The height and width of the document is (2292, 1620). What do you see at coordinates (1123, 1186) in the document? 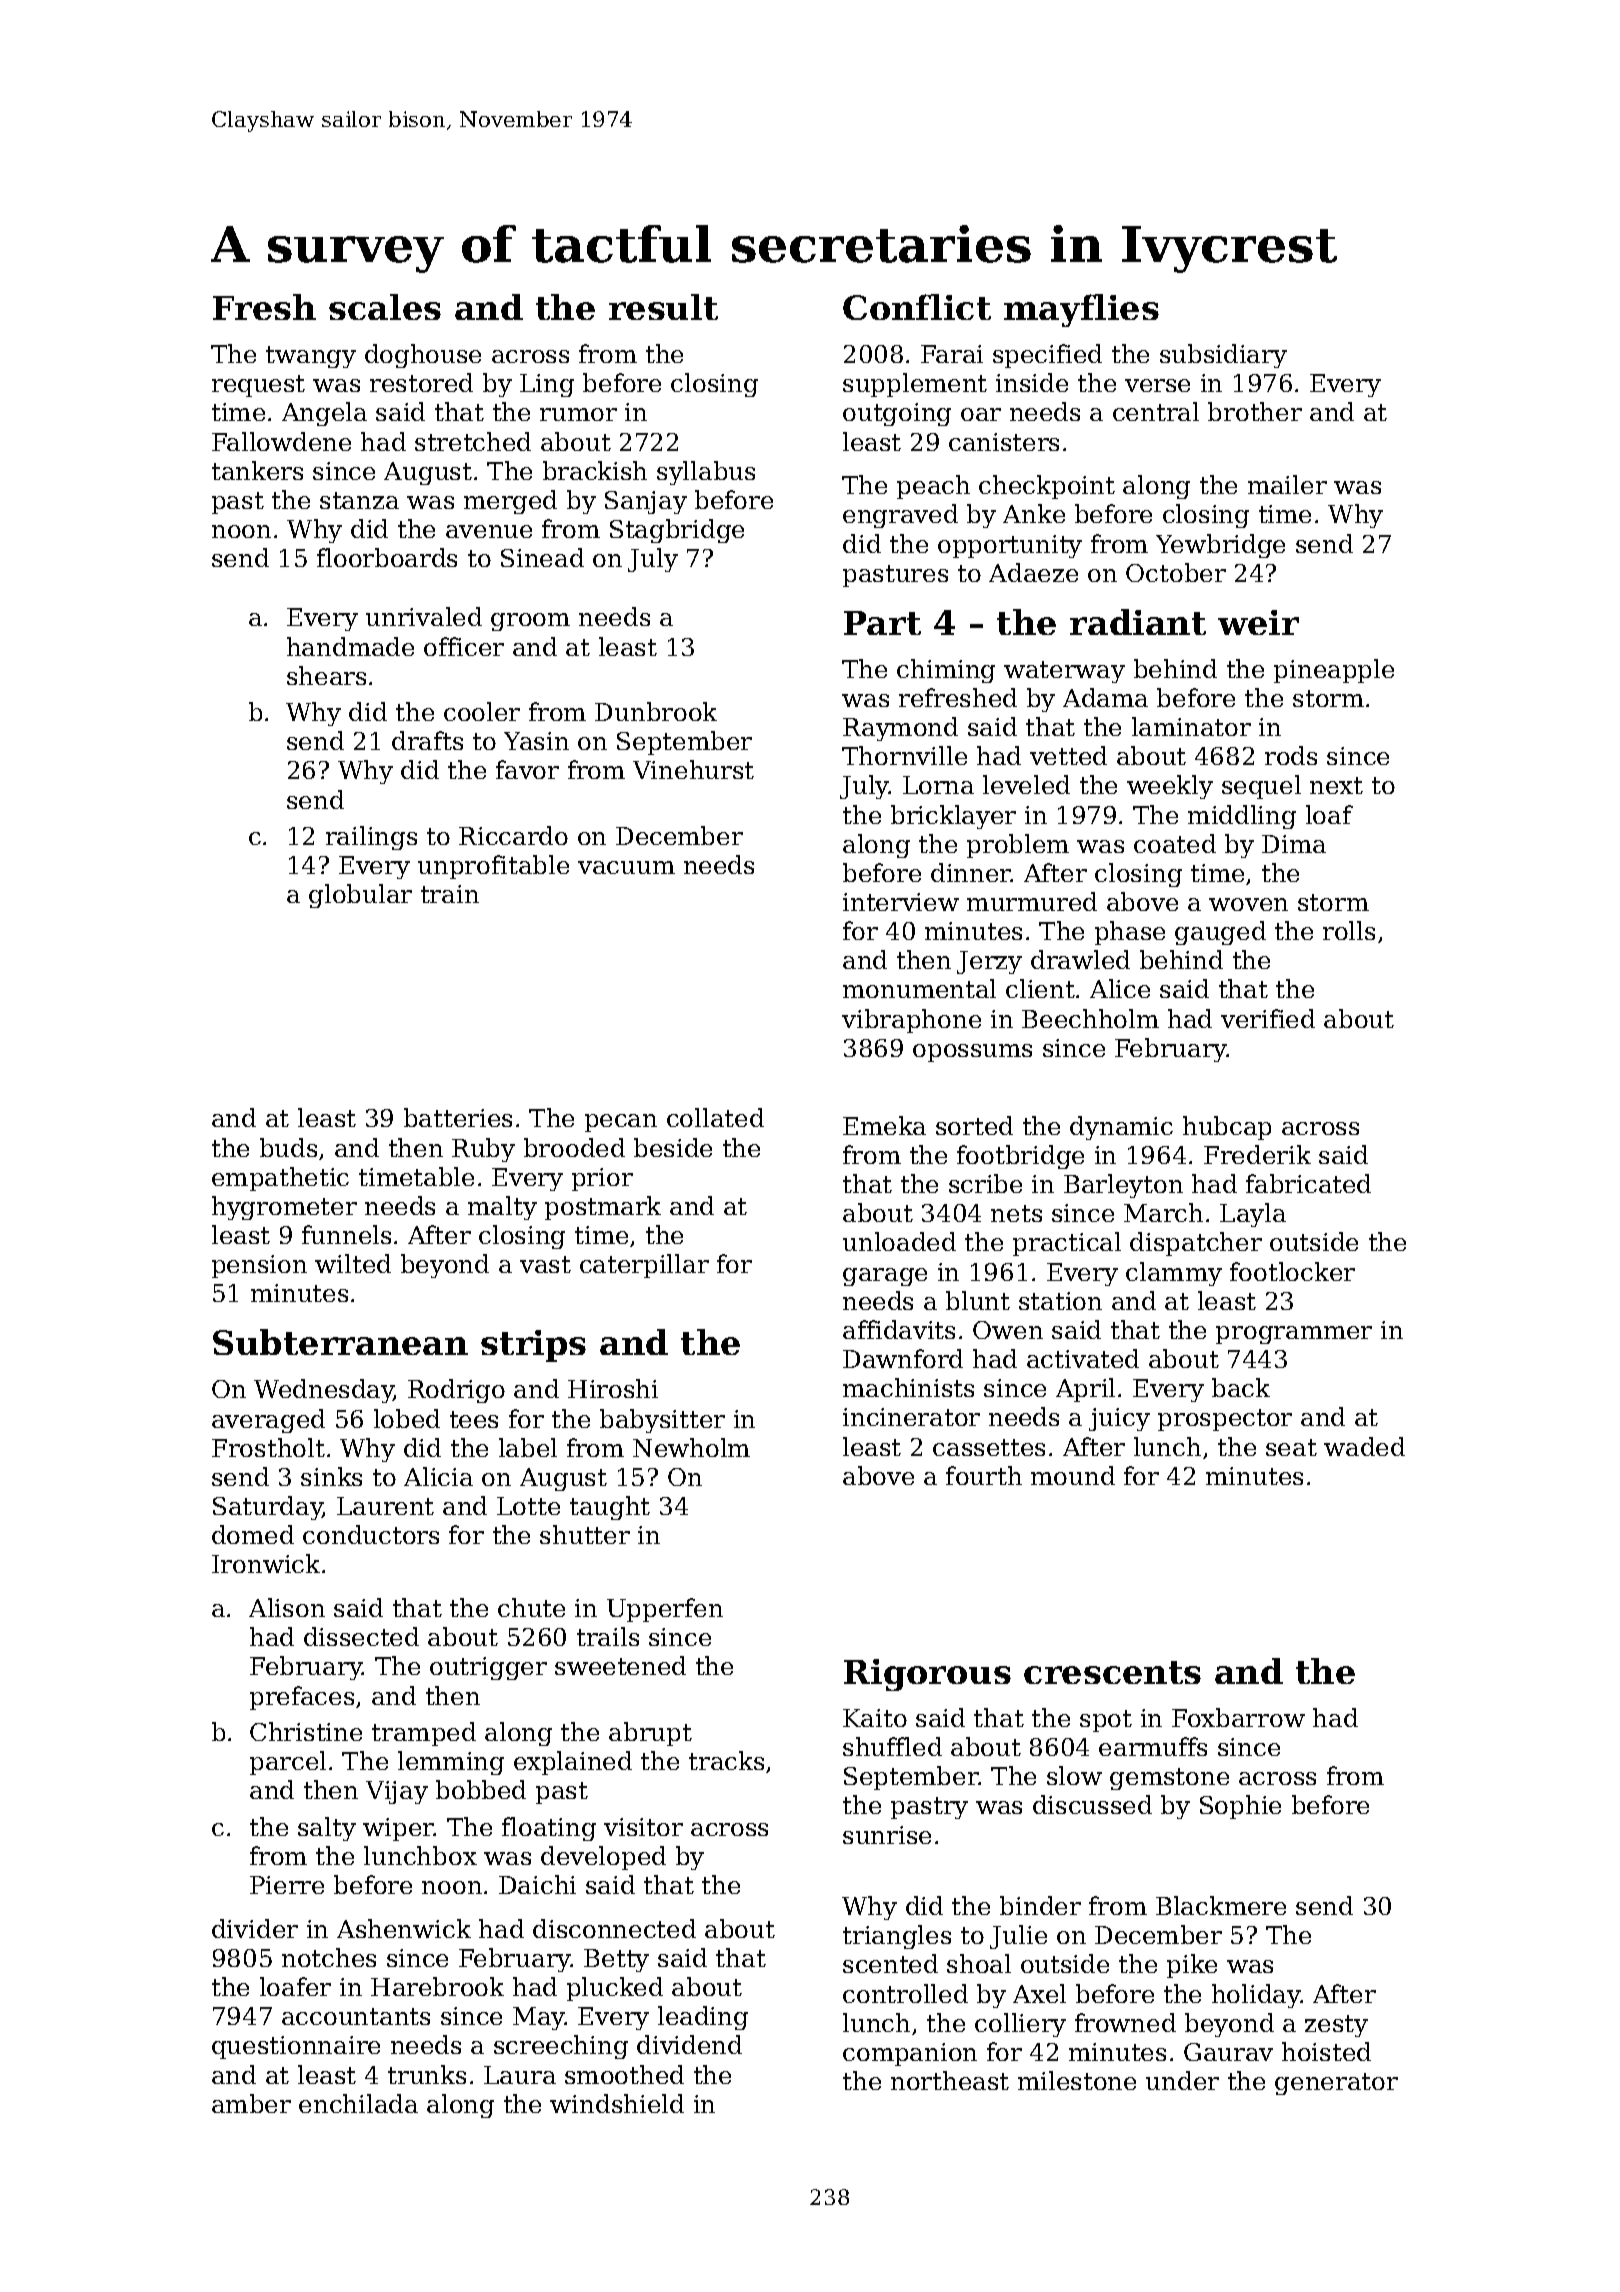
I see `Barleyton` at bounding box center [1123, 1186].
